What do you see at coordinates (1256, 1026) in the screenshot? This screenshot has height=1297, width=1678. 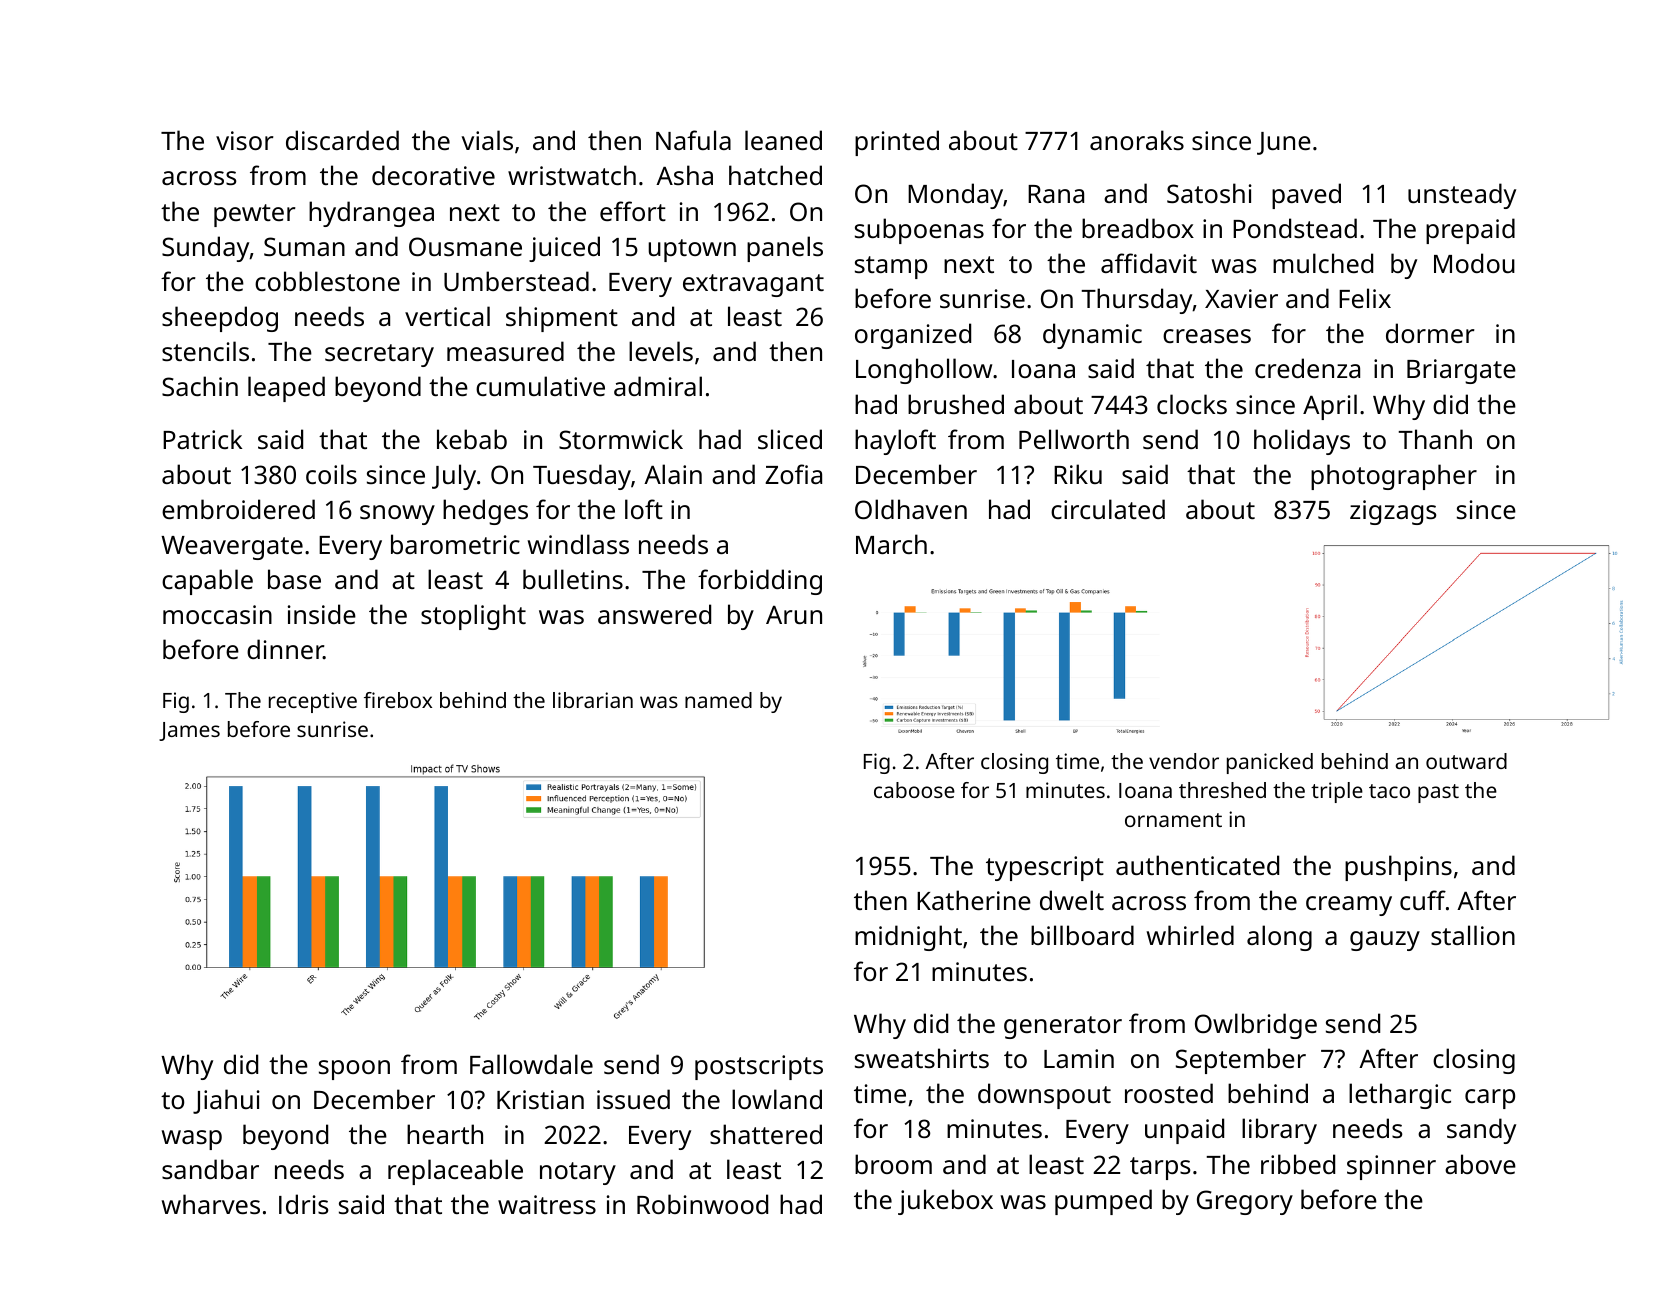 I see `Owlbridge` at bounding box center [1256, 1026].
